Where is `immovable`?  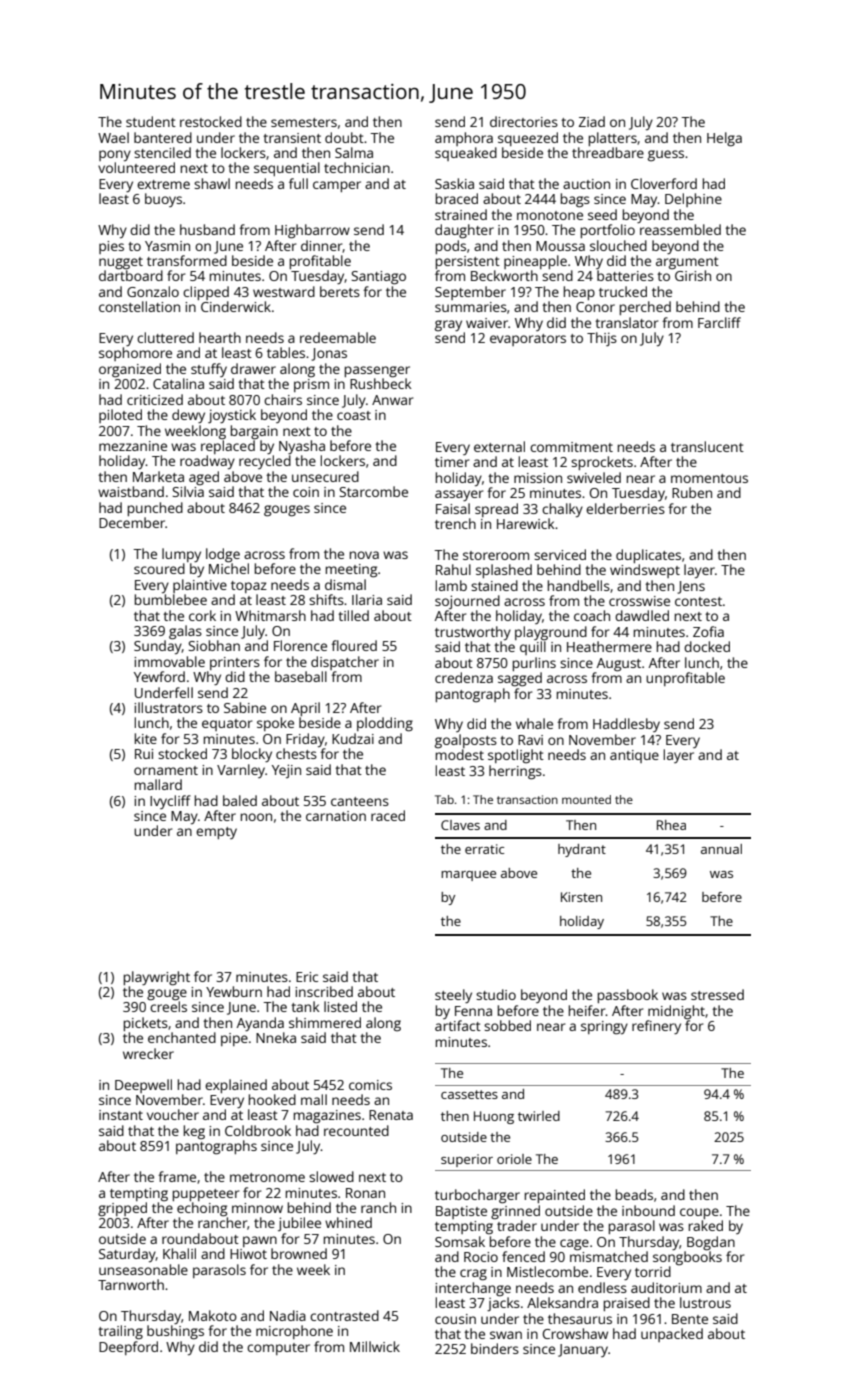 immovable is located at coordinates (169, 661).
